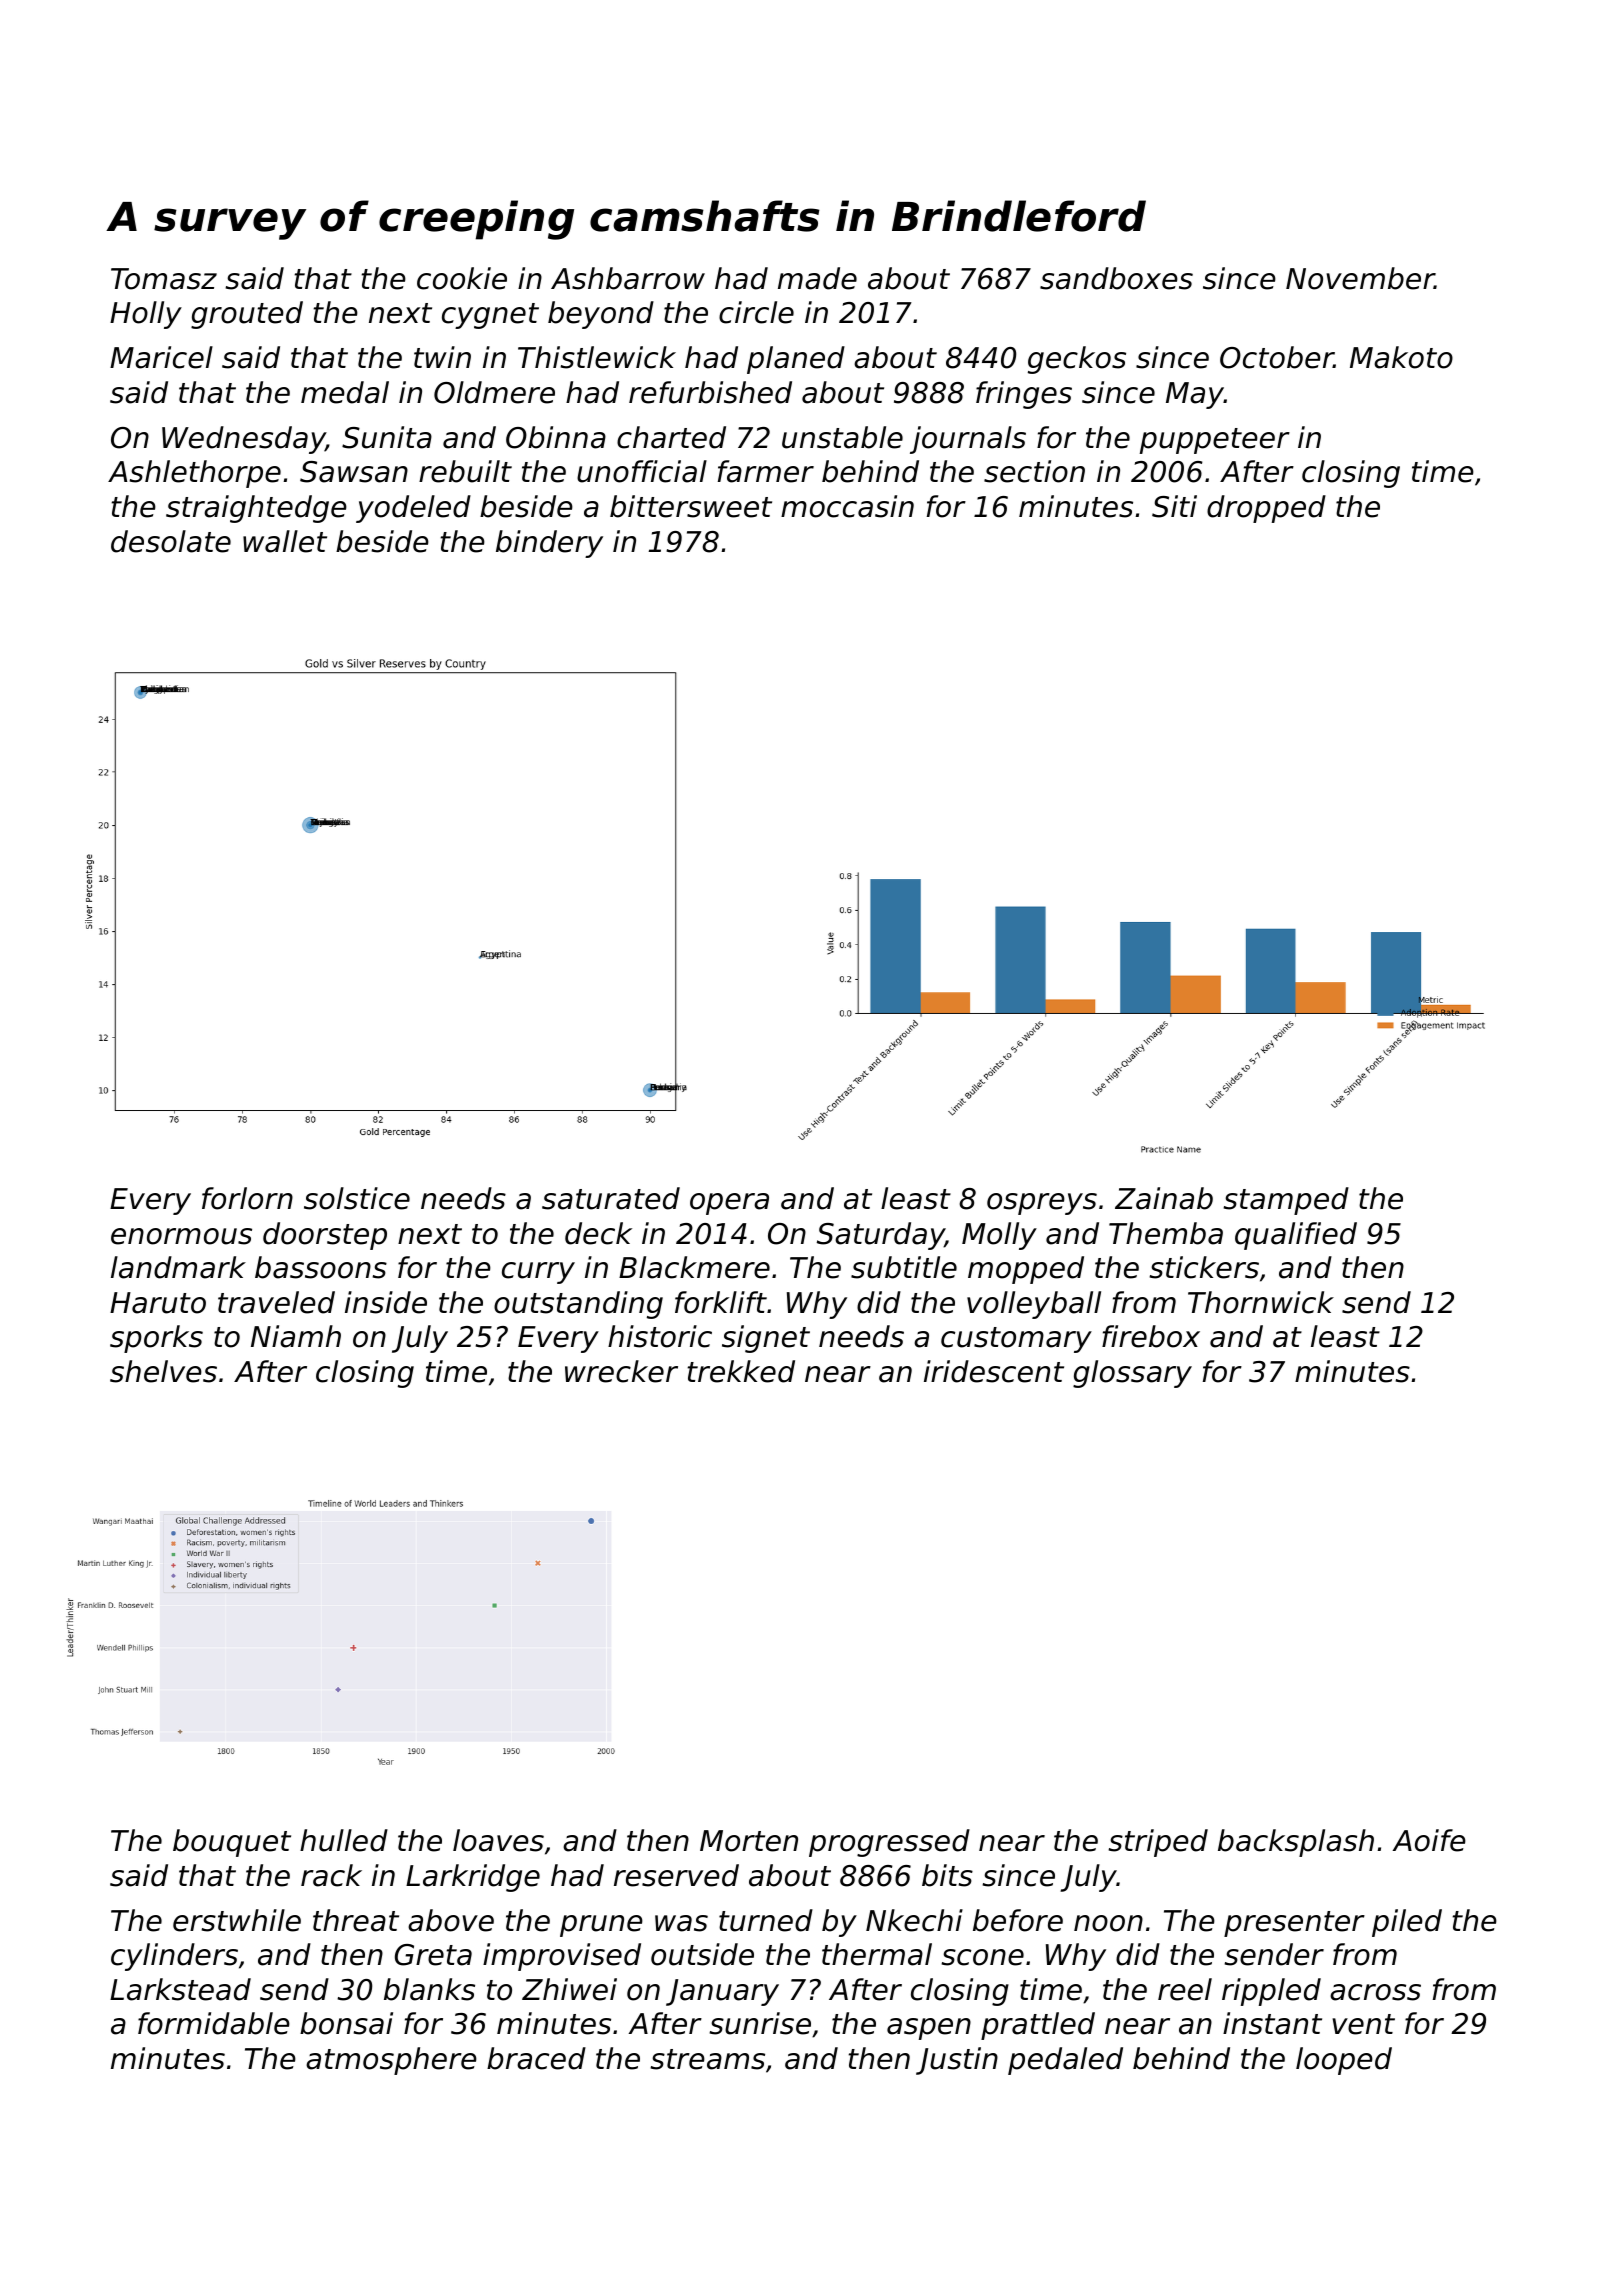  Describe the element at coordinates (847, 506) in the screenshot. I see `moccasin` at that location.
